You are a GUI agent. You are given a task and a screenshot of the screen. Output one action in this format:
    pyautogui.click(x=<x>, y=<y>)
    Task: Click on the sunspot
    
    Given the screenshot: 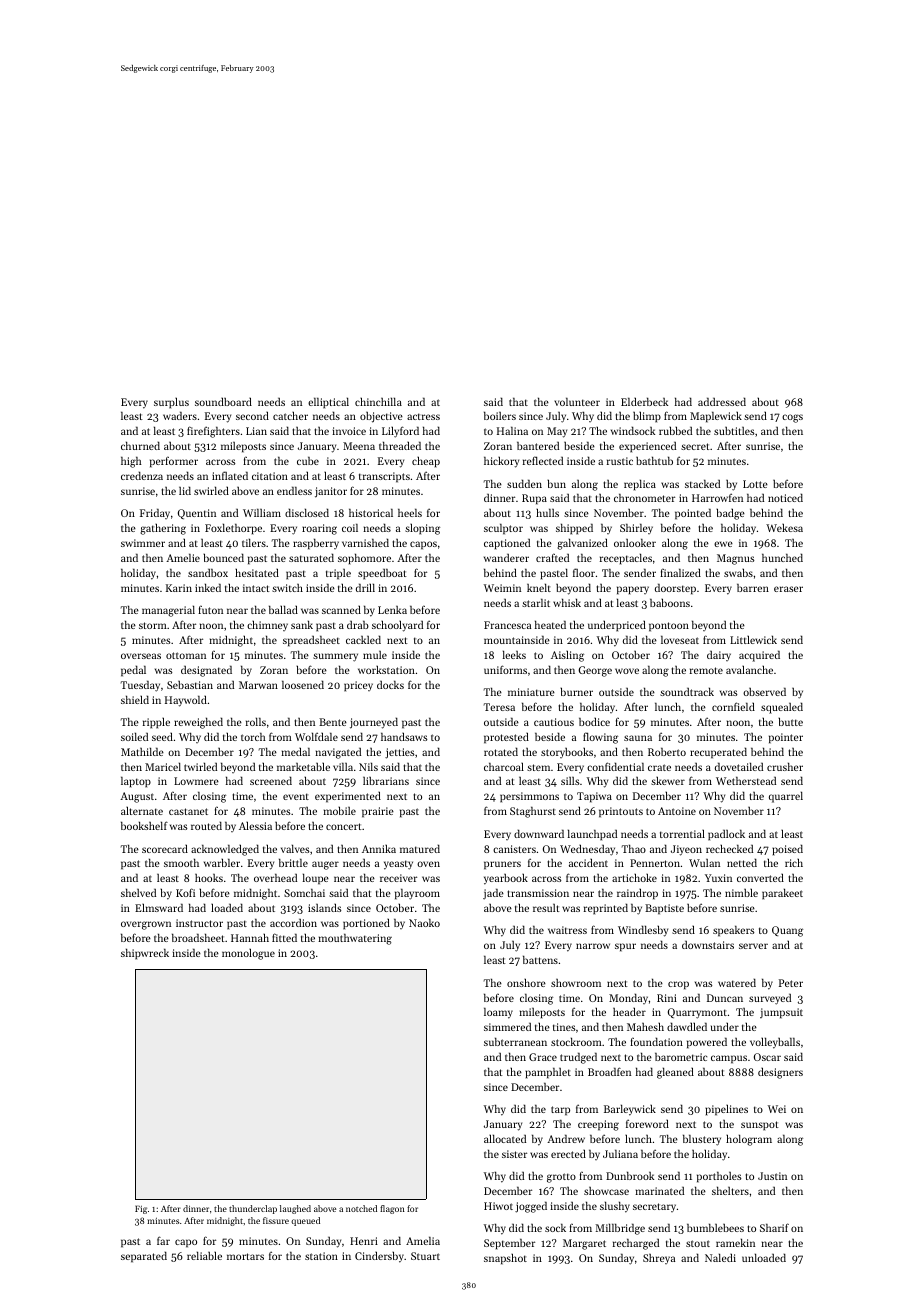 What is the action you would take?
    pyautogui.click(x=760, y=1126)
